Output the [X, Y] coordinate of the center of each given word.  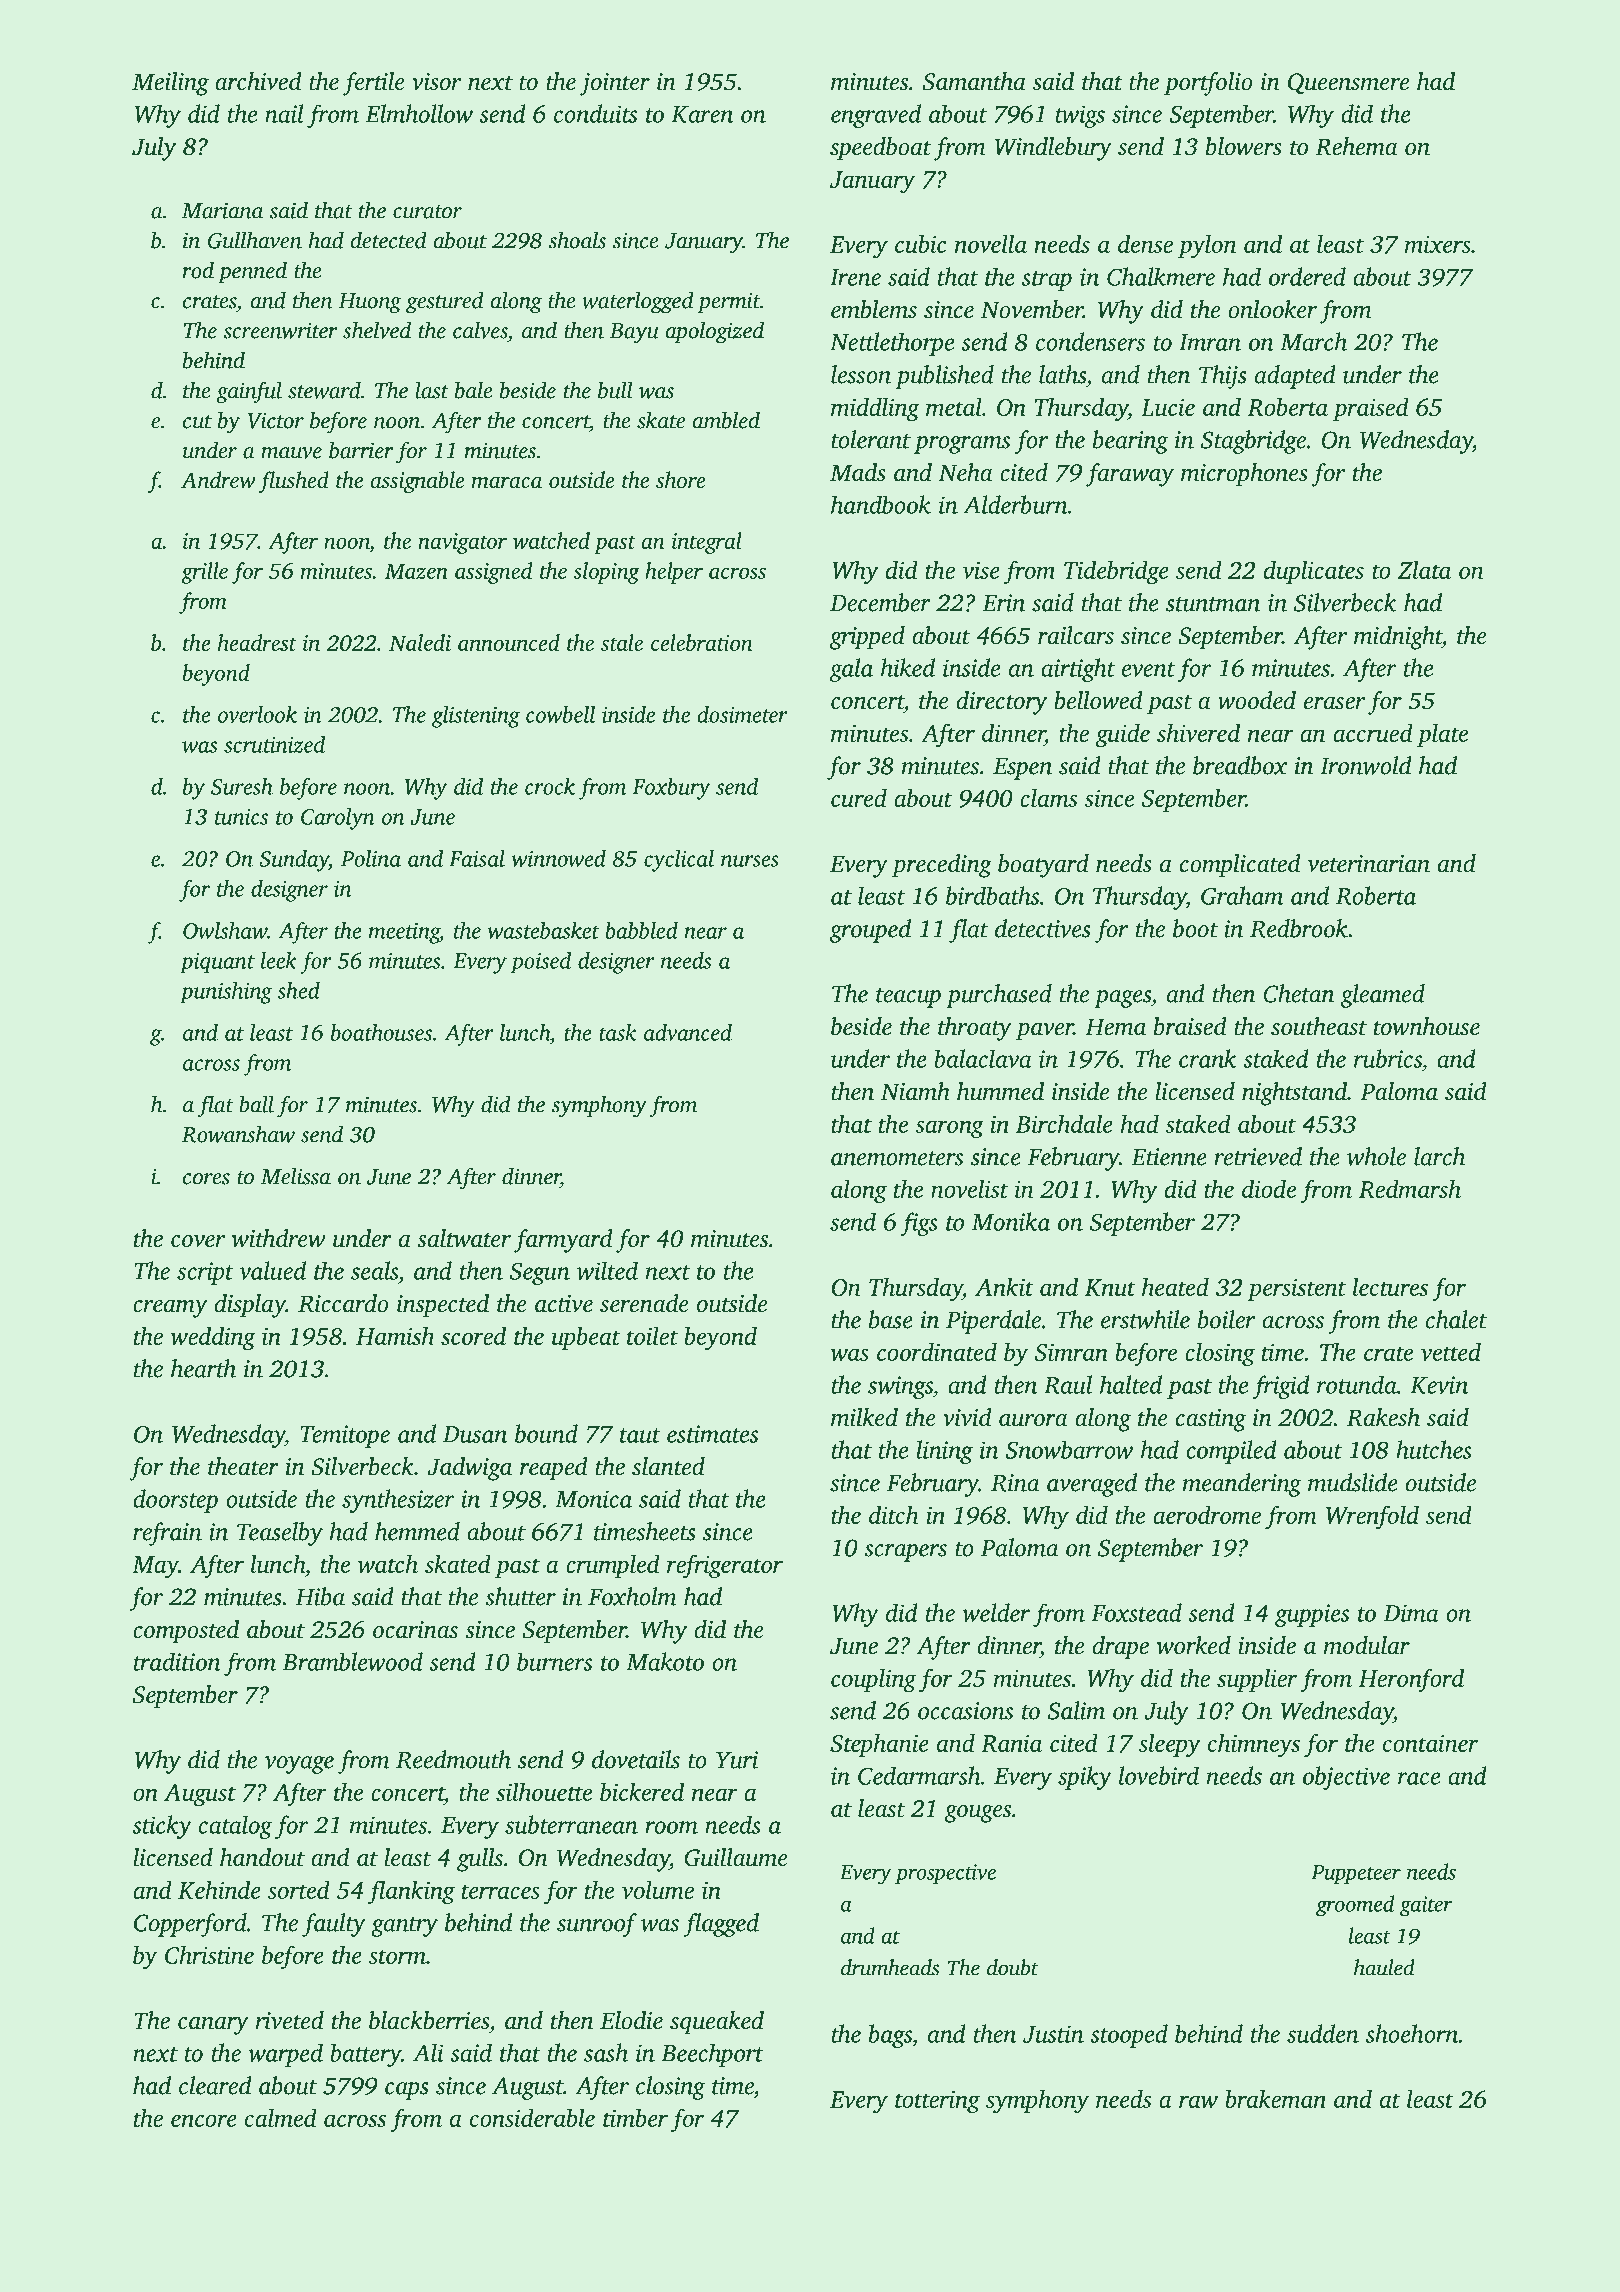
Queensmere [1348, 83]
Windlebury [1053, 149]
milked [864, 1417]
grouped [870, 931]
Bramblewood [353, 1661]
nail [284, 113]
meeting [404, 933]
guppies [1312, 1615]
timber [635, 2117]
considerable [532, 2117]
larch [1439, 1156]
